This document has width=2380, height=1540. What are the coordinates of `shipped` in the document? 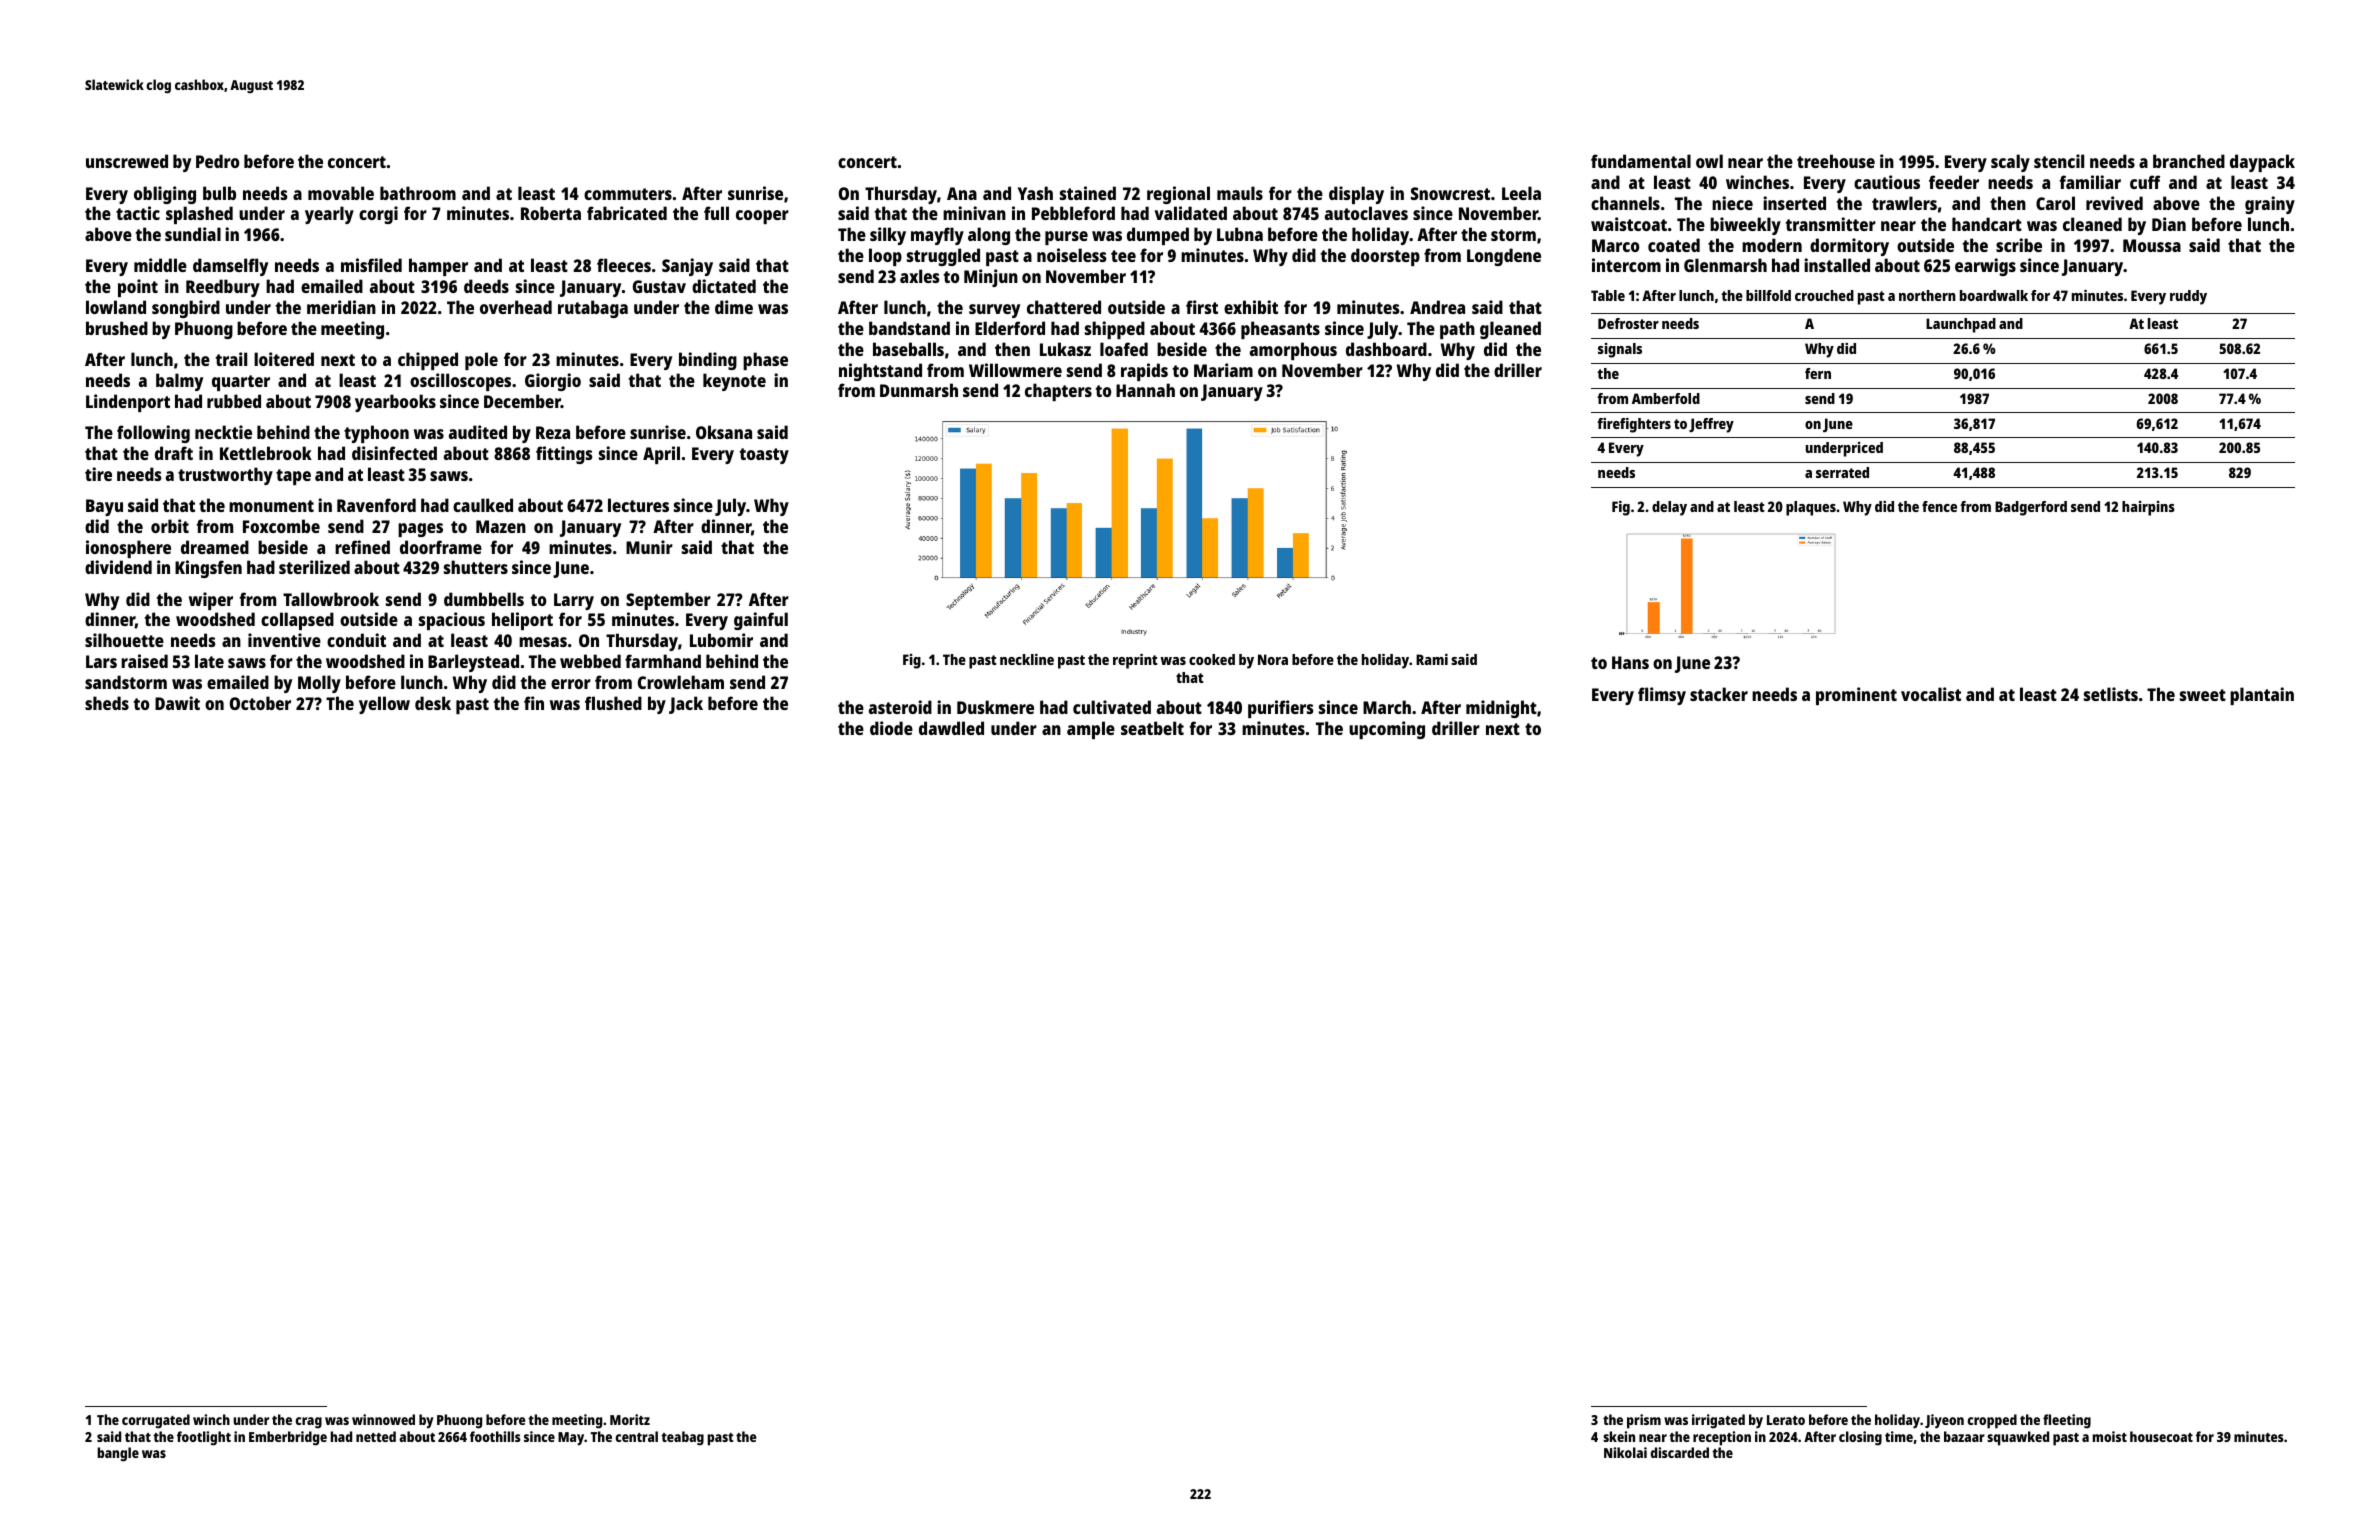 It's located at (1115, 330).
